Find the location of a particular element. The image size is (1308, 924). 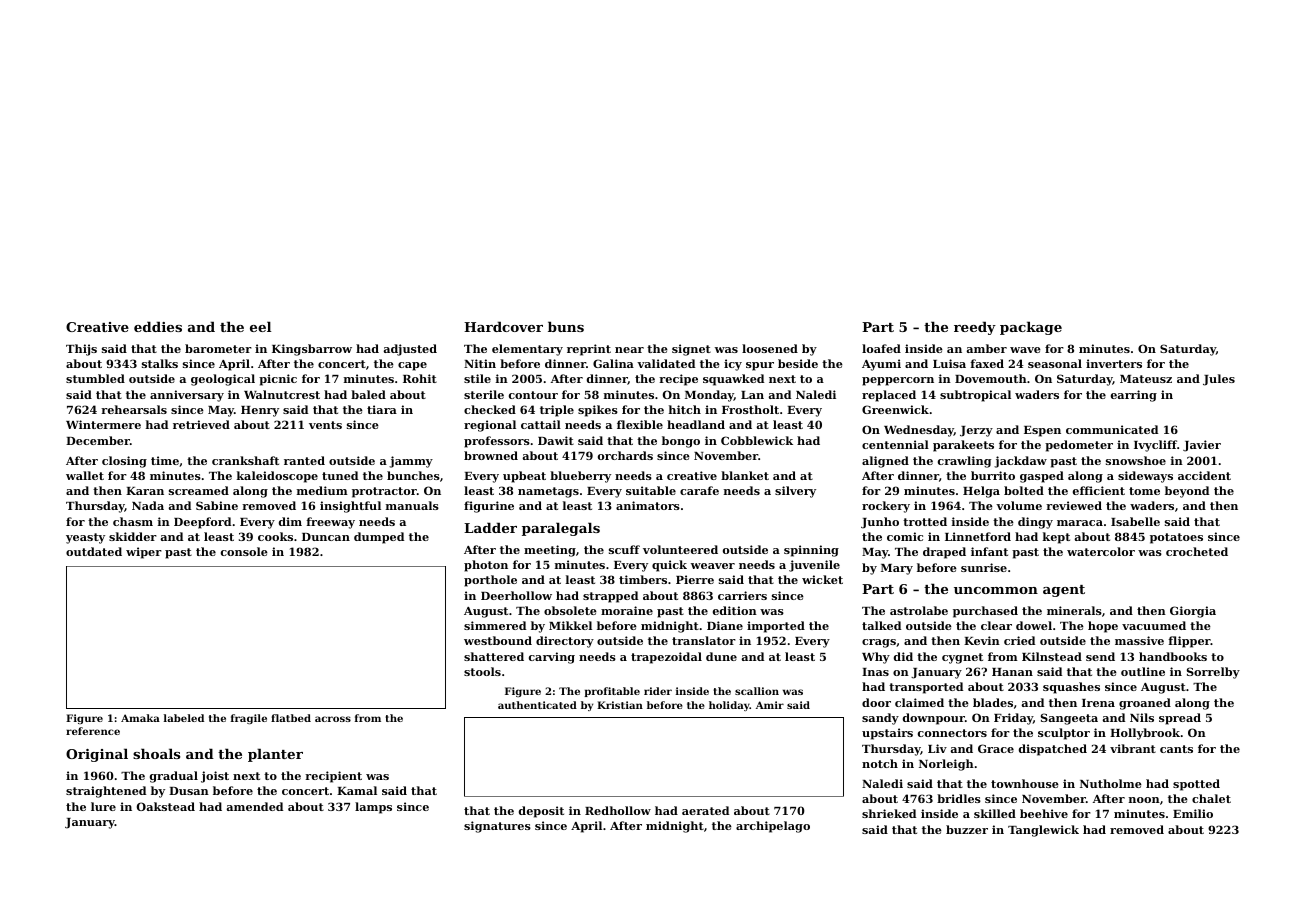

stools is located at coordinates (482, 671).
